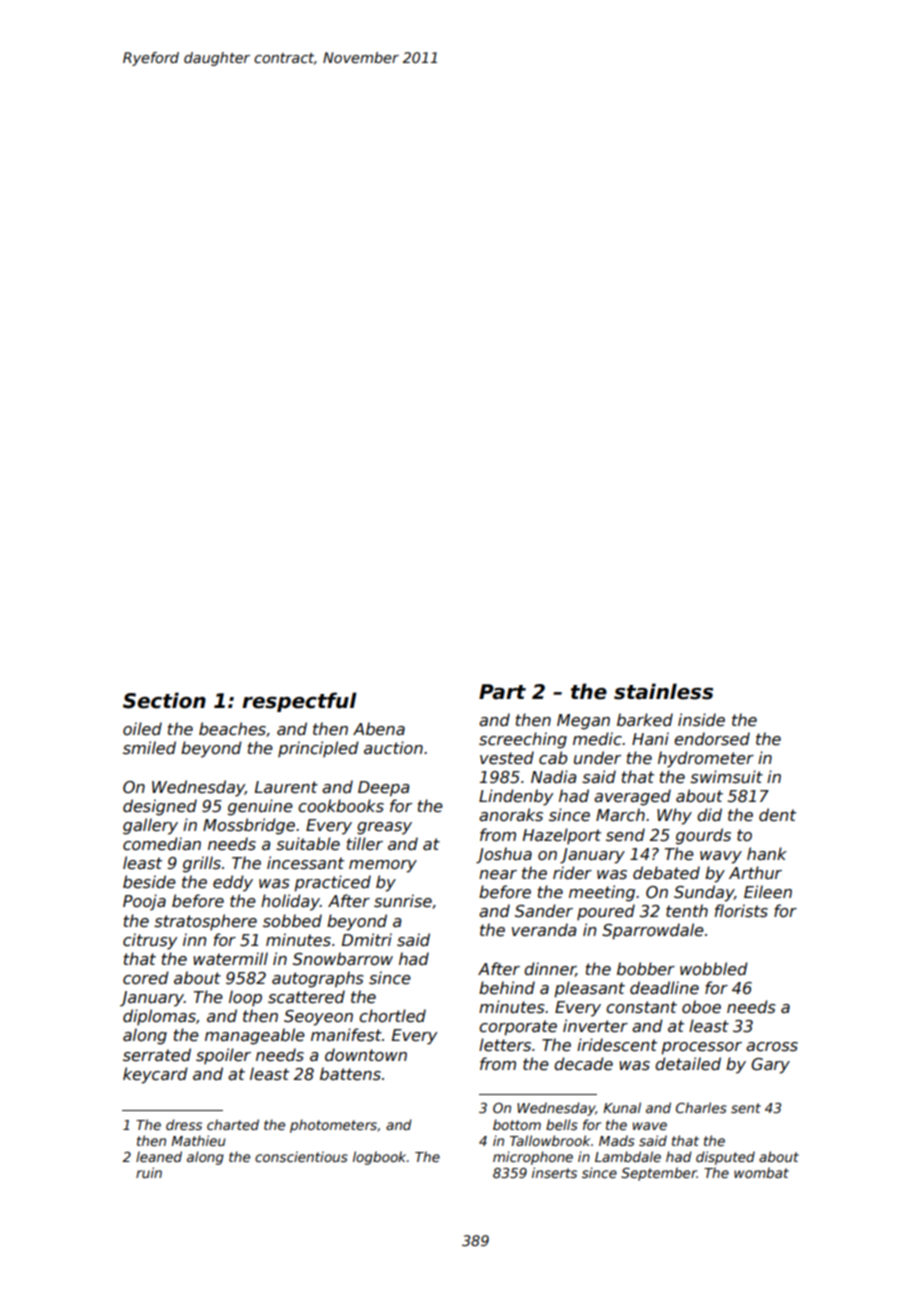  What do you see at coordinates (159, 1017) in the screenshot?
I see `diplomas` at bounding box center [159, 1017].
